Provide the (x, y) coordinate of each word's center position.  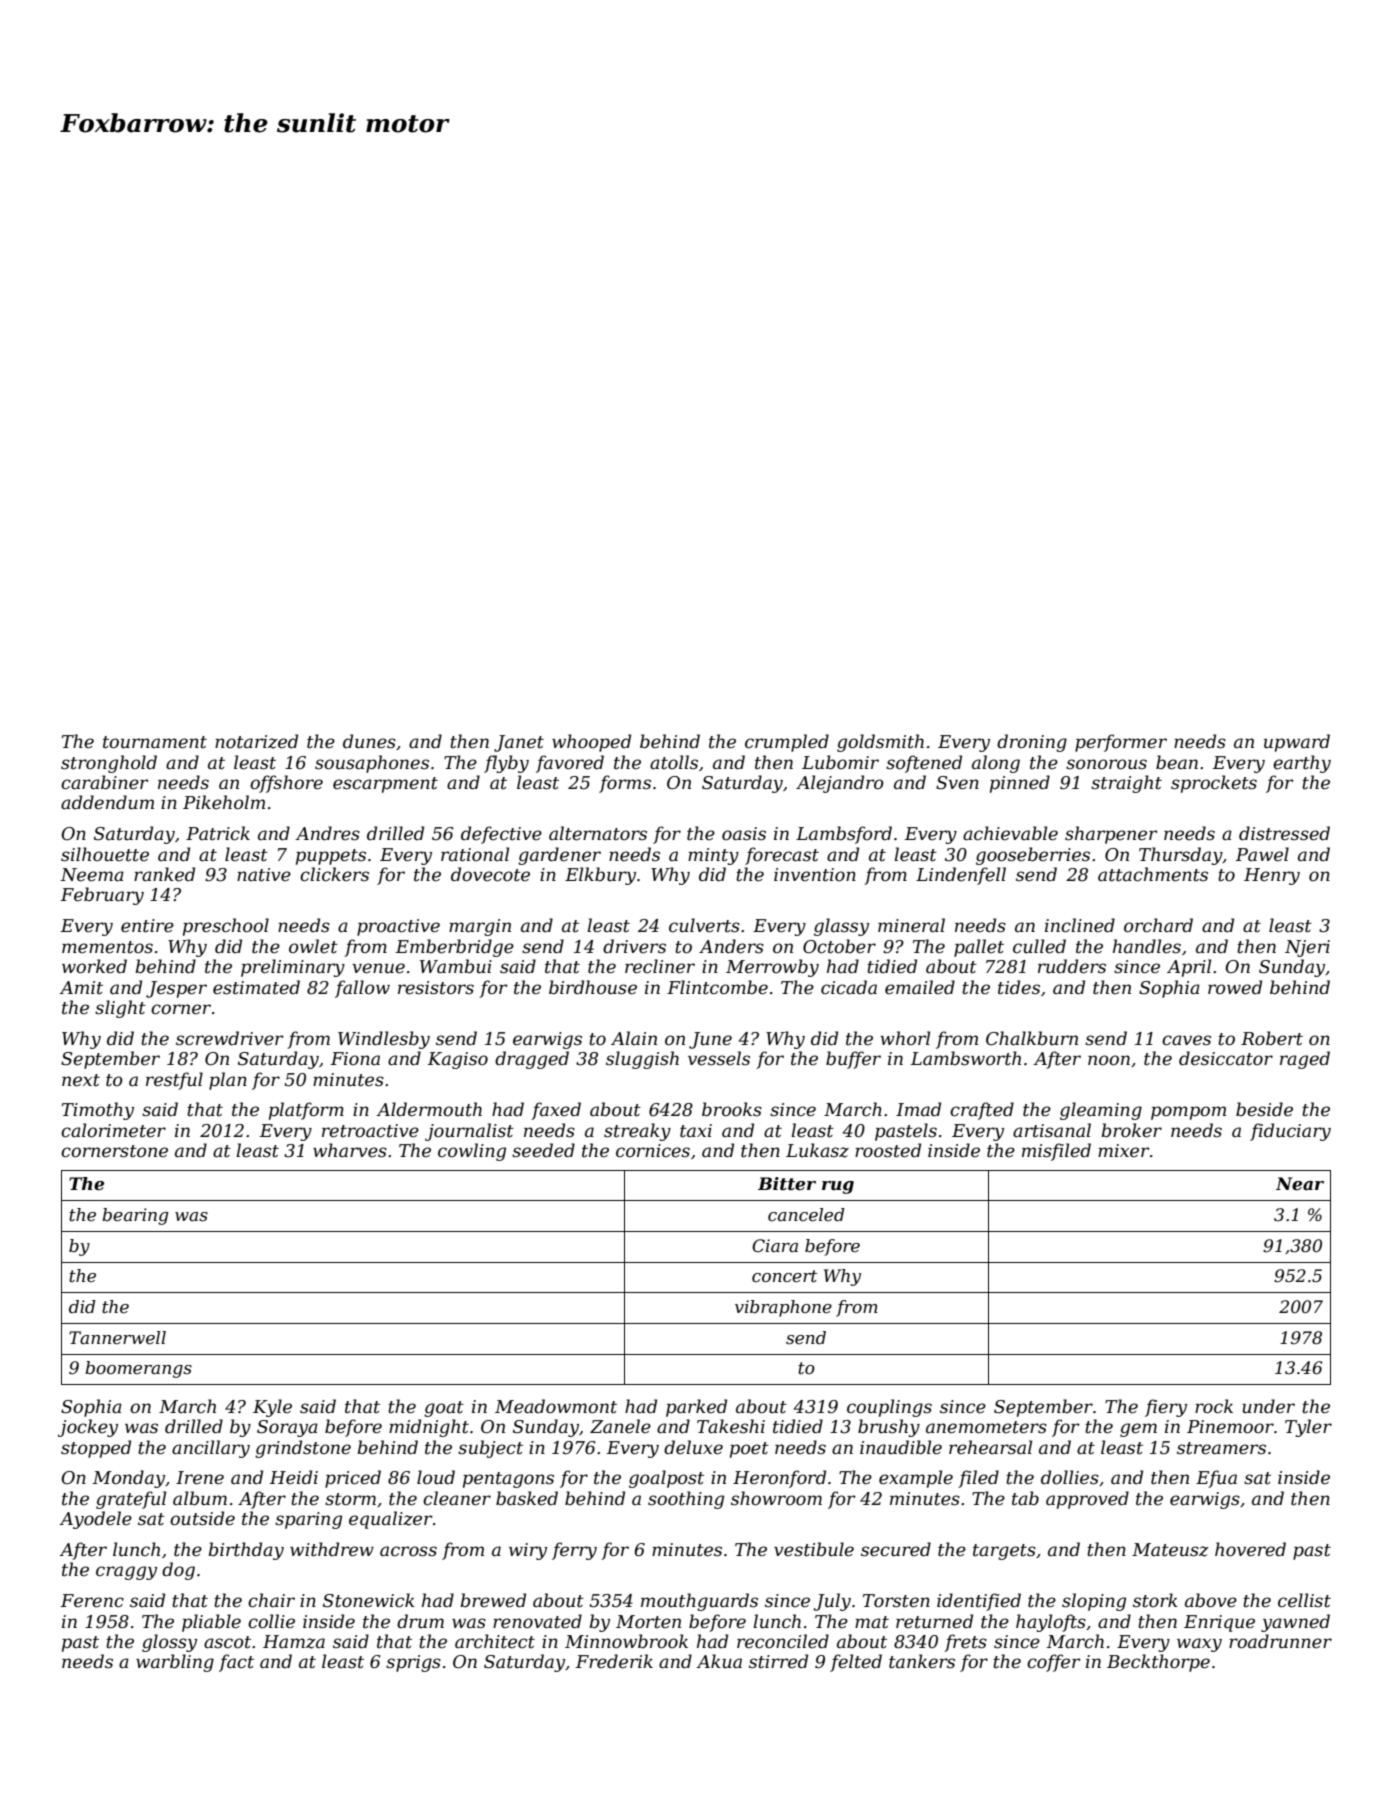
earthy (1302, 764)
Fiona (355, 1058)
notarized (256, 741)
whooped (591, 743)
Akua (719, 1661)
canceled (806, 1215)
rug (838, 1187)
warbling (175, 1663)
